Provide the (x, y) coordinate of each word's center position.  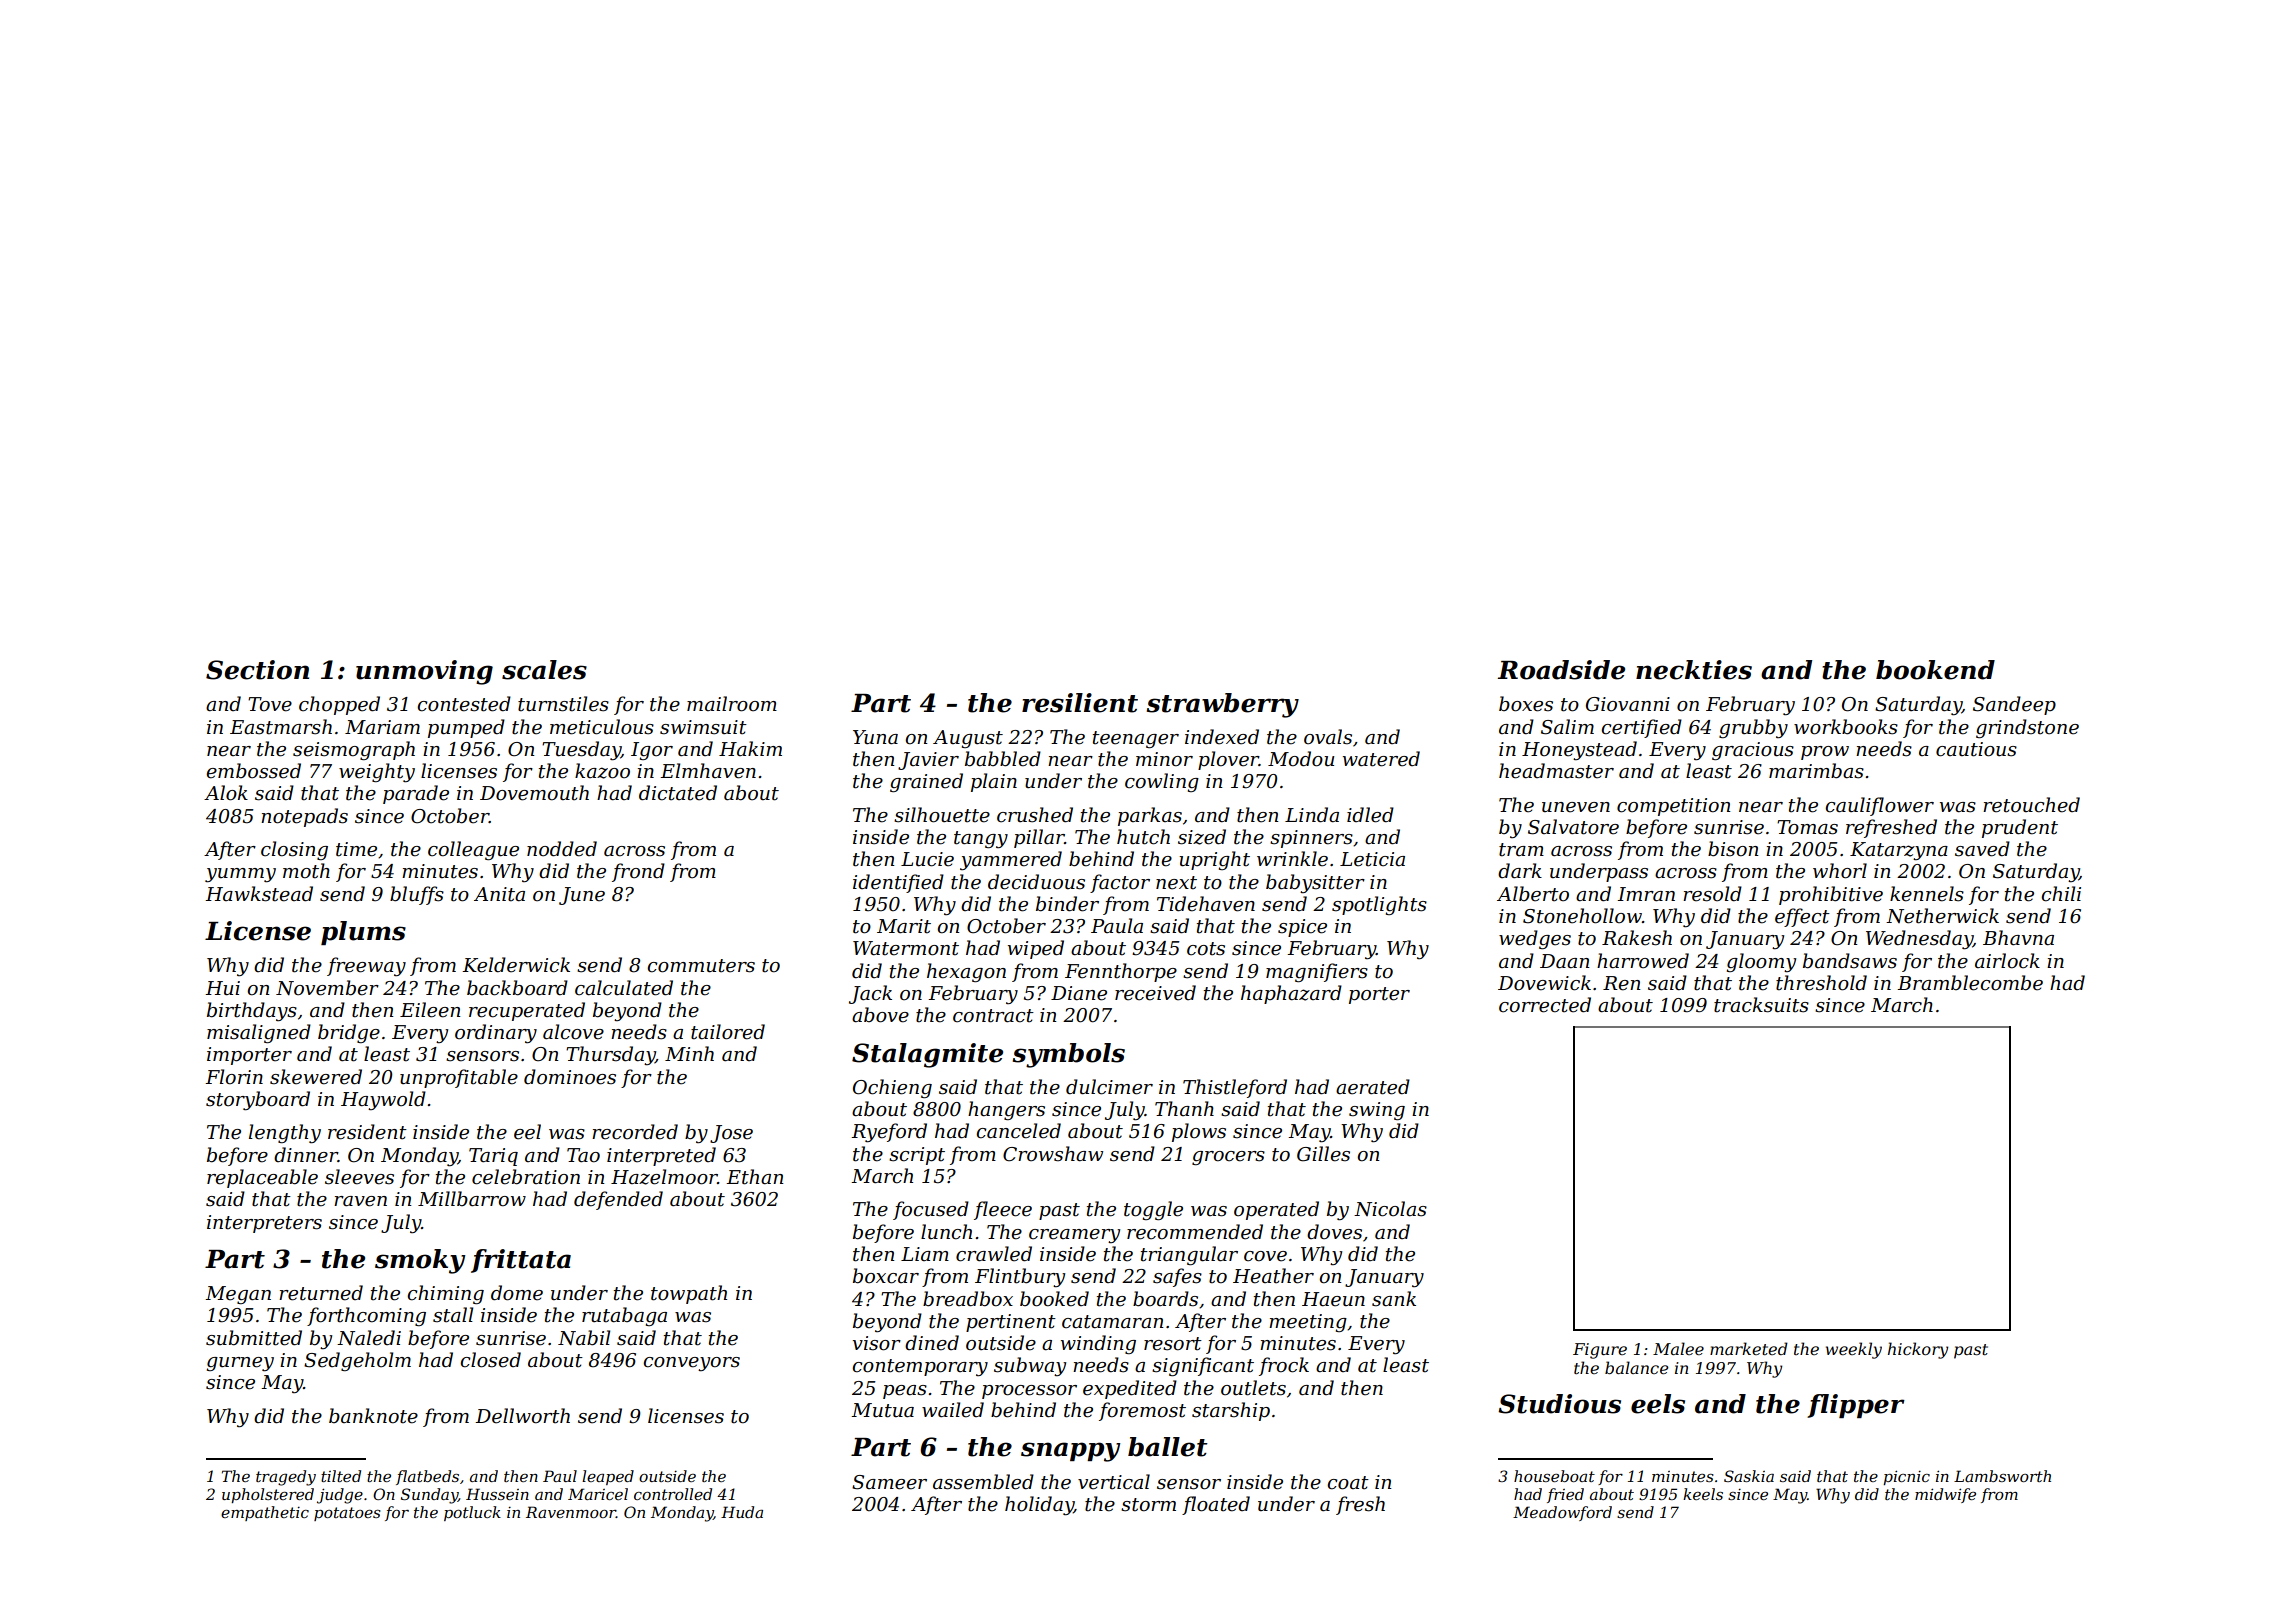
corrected (1545, 1005)
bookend (1935, 670)
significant (1203, 1366)
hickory (1918, 1350)
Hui (222, 988)
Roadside (1561, 670)
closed (490, 1360)
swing (1377, 1111)
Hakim (750, 748)
